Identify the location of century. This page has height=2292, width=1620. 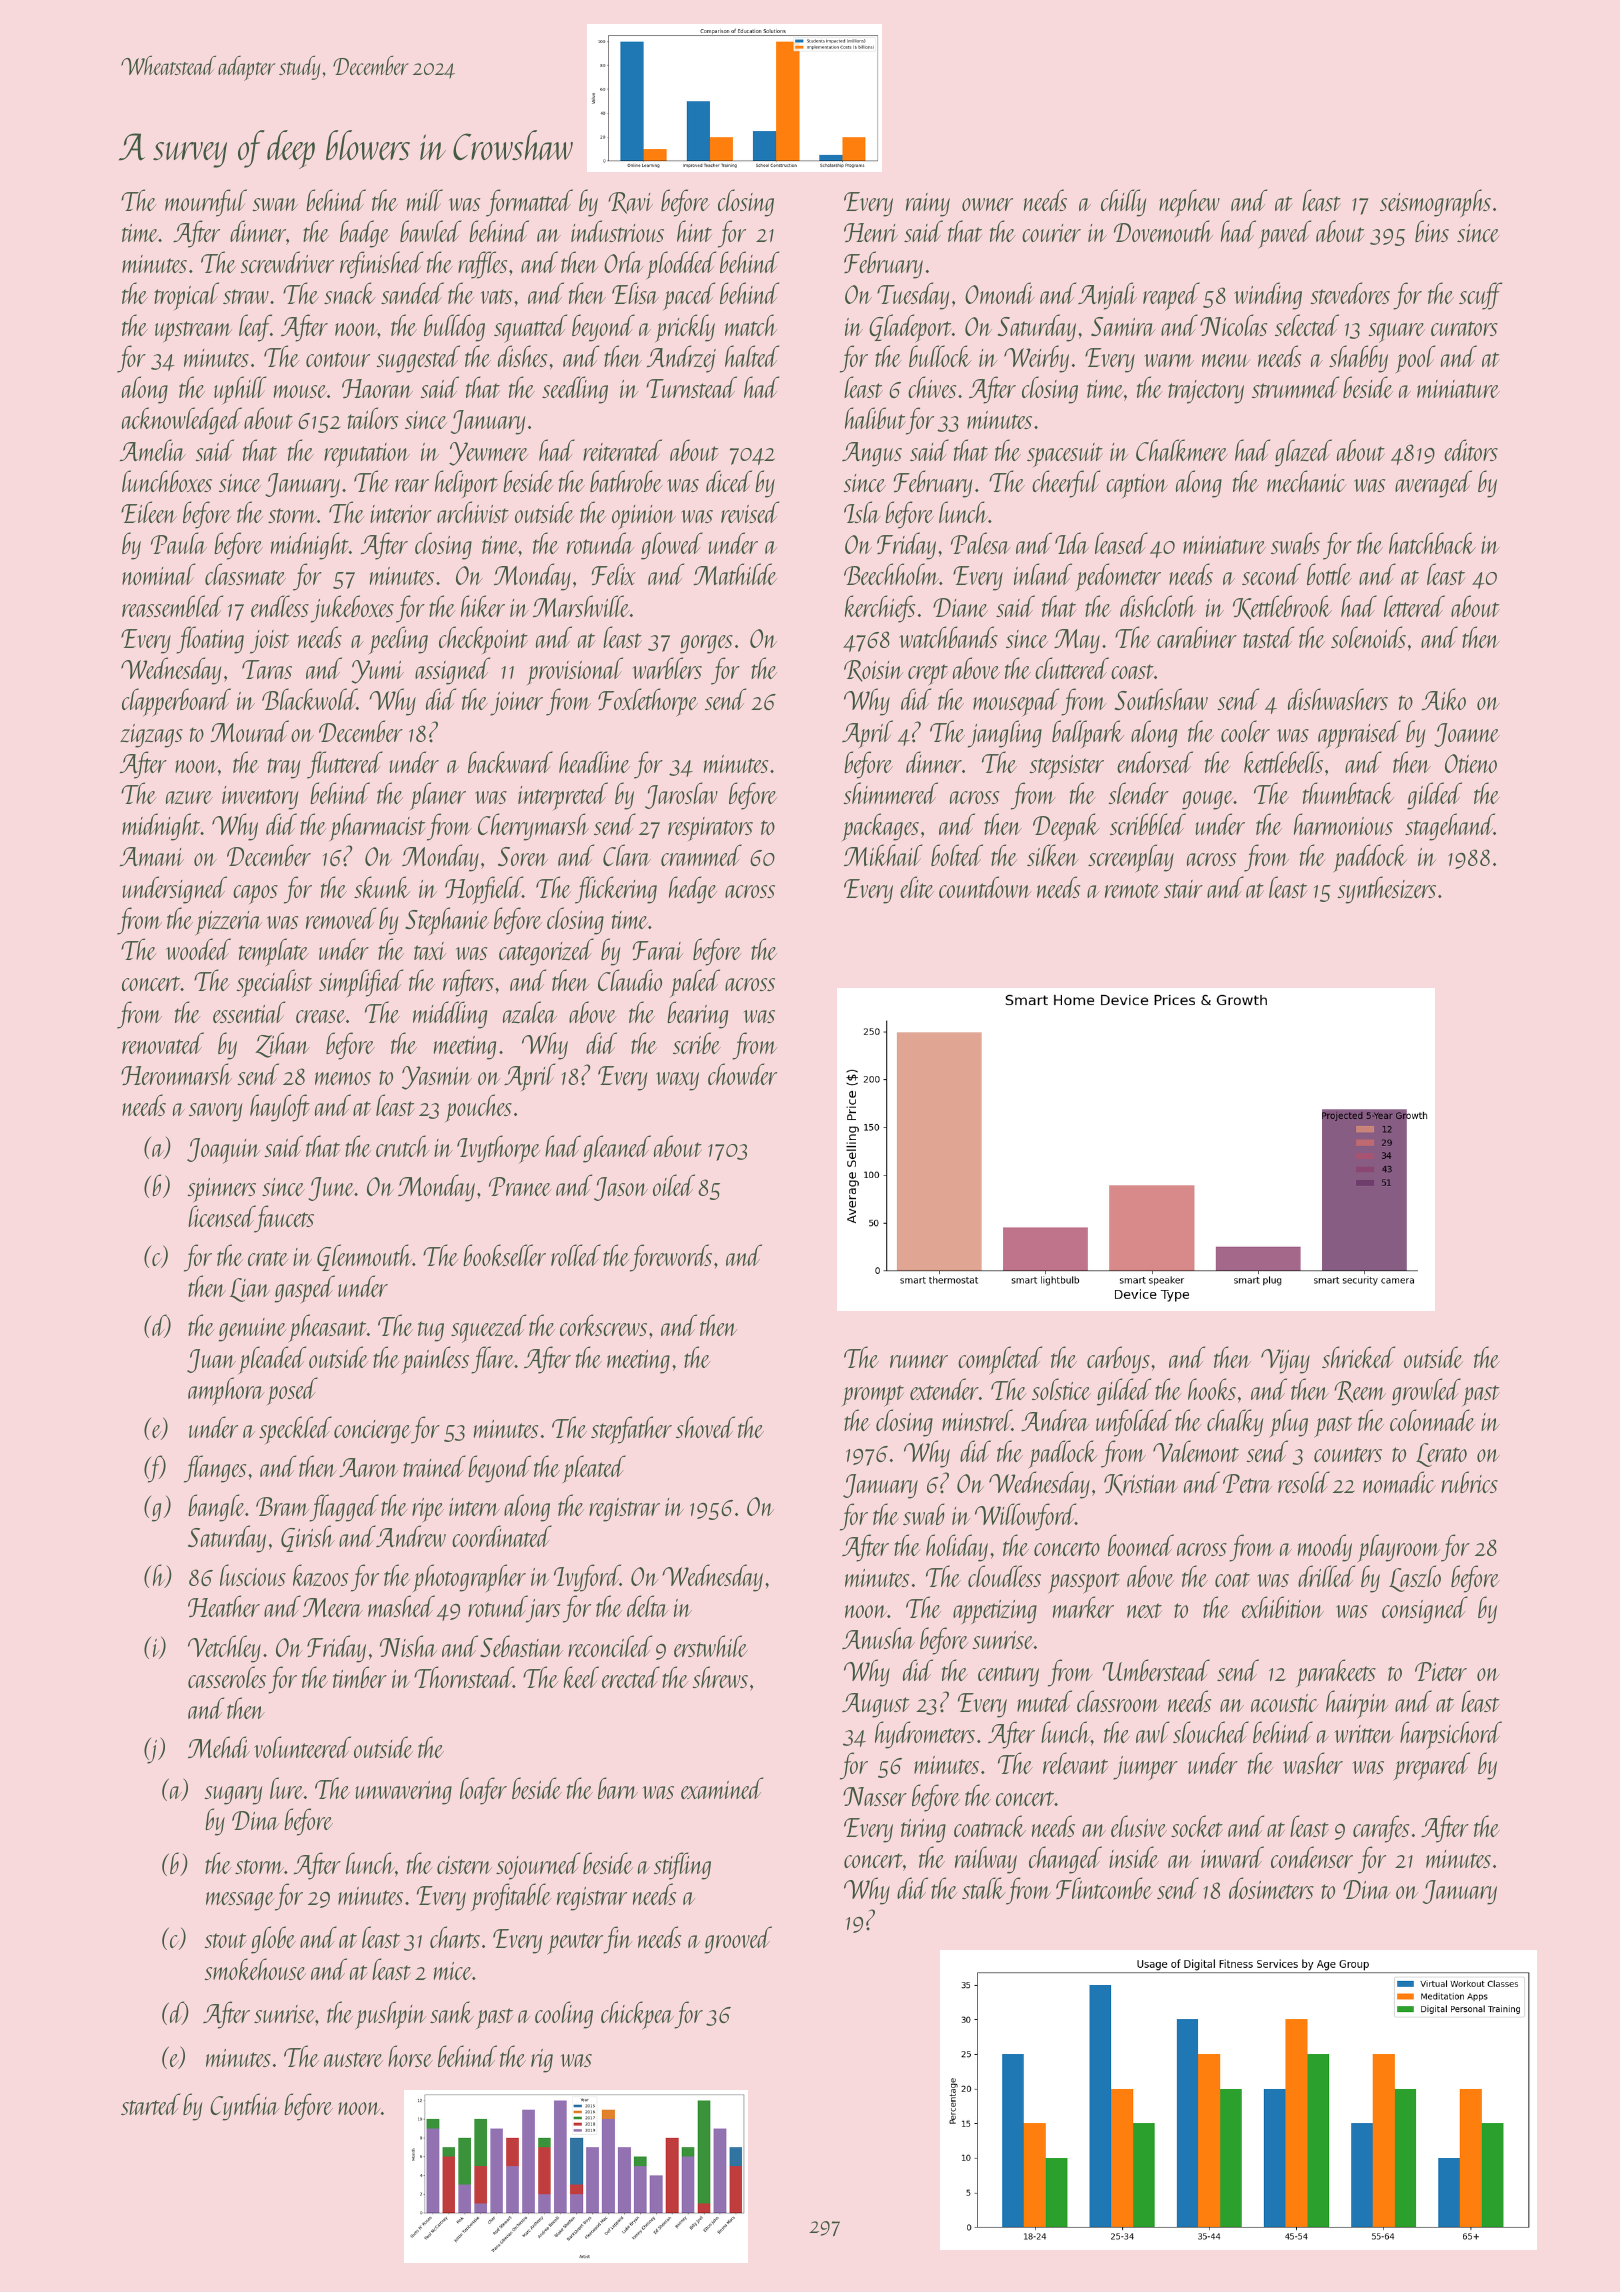
(1008, 1676).
